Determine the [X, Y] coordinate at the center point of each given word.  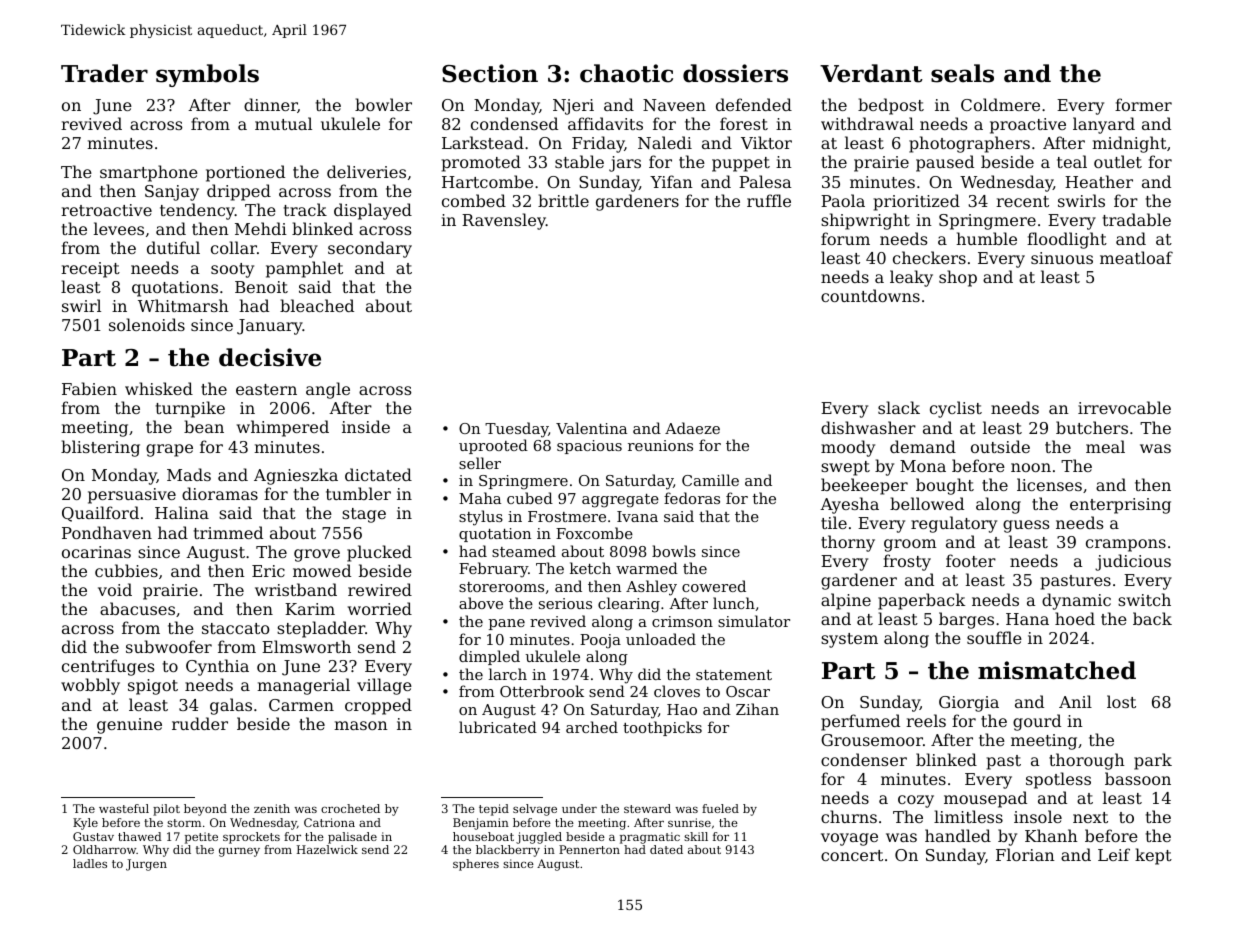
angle [328, 390]
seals [962, 73]
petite [201, 838]
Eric [268, 571]
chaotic [626, 73]
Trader [104, 73]
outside [1000, 446]
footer [971, 560]
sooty [232, 270]
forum [845, 238]
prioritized [917, 202]
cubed [530, 498]
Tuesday [516, 430]
